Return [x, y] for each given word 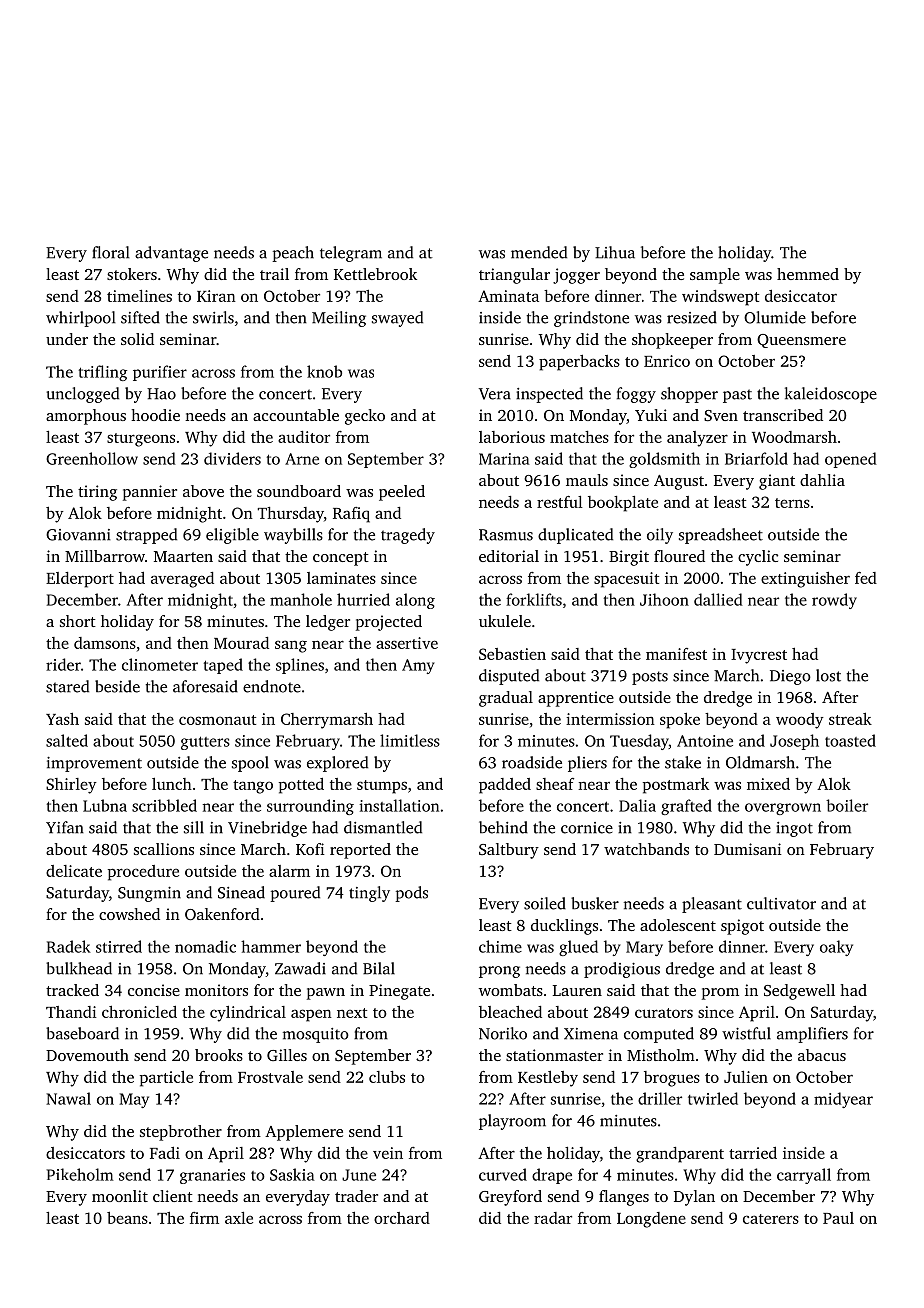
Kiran [216, 296]
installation [399, 805]
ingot [794, 829]
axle [239, 1218]
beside [117, 686]
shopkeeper [672, 341]
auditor [304, 437]
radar [553, 1218]
